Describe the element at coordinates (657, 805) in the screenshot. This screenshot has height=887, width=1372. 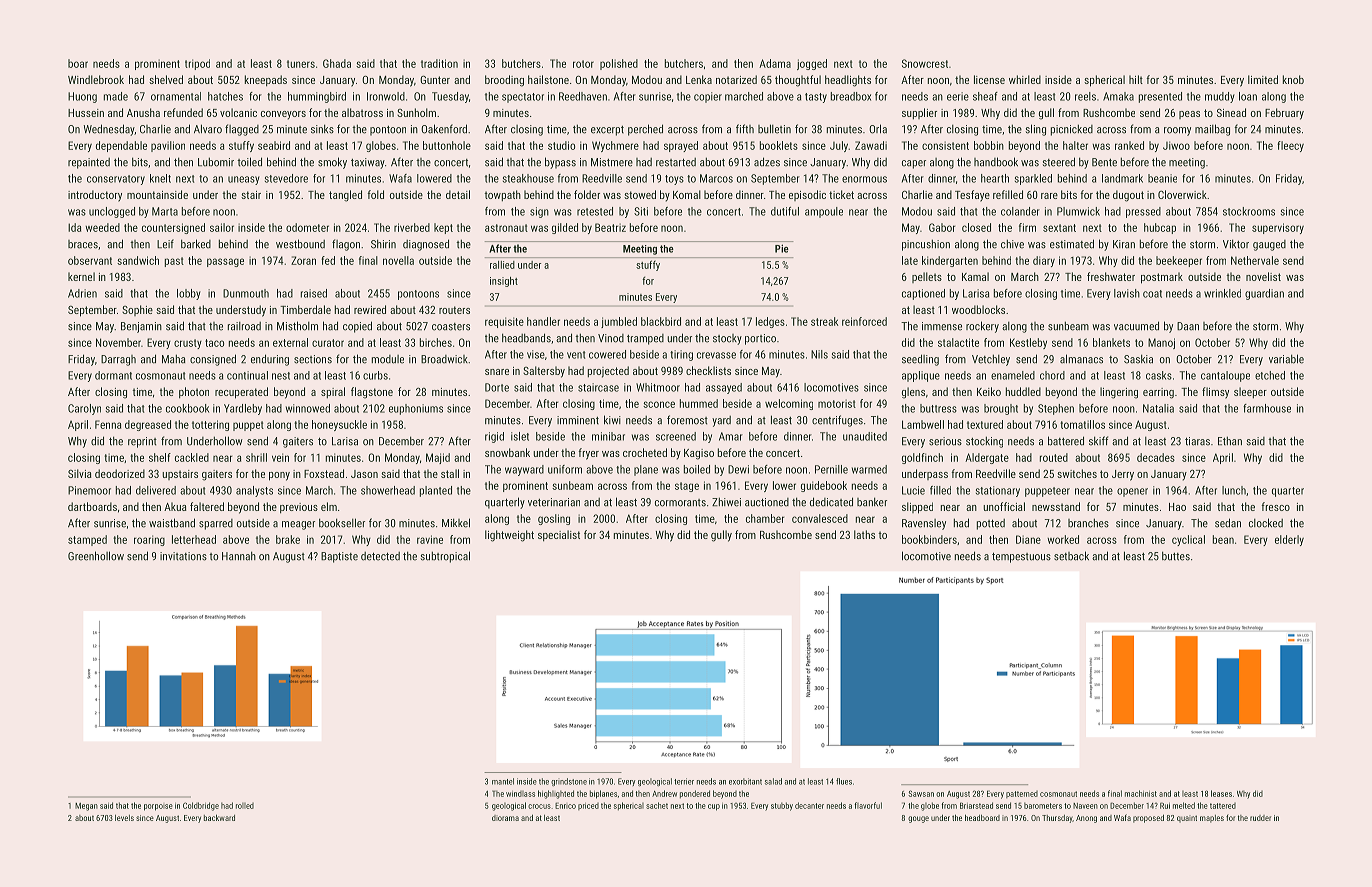
I see `sachet` at that location.
